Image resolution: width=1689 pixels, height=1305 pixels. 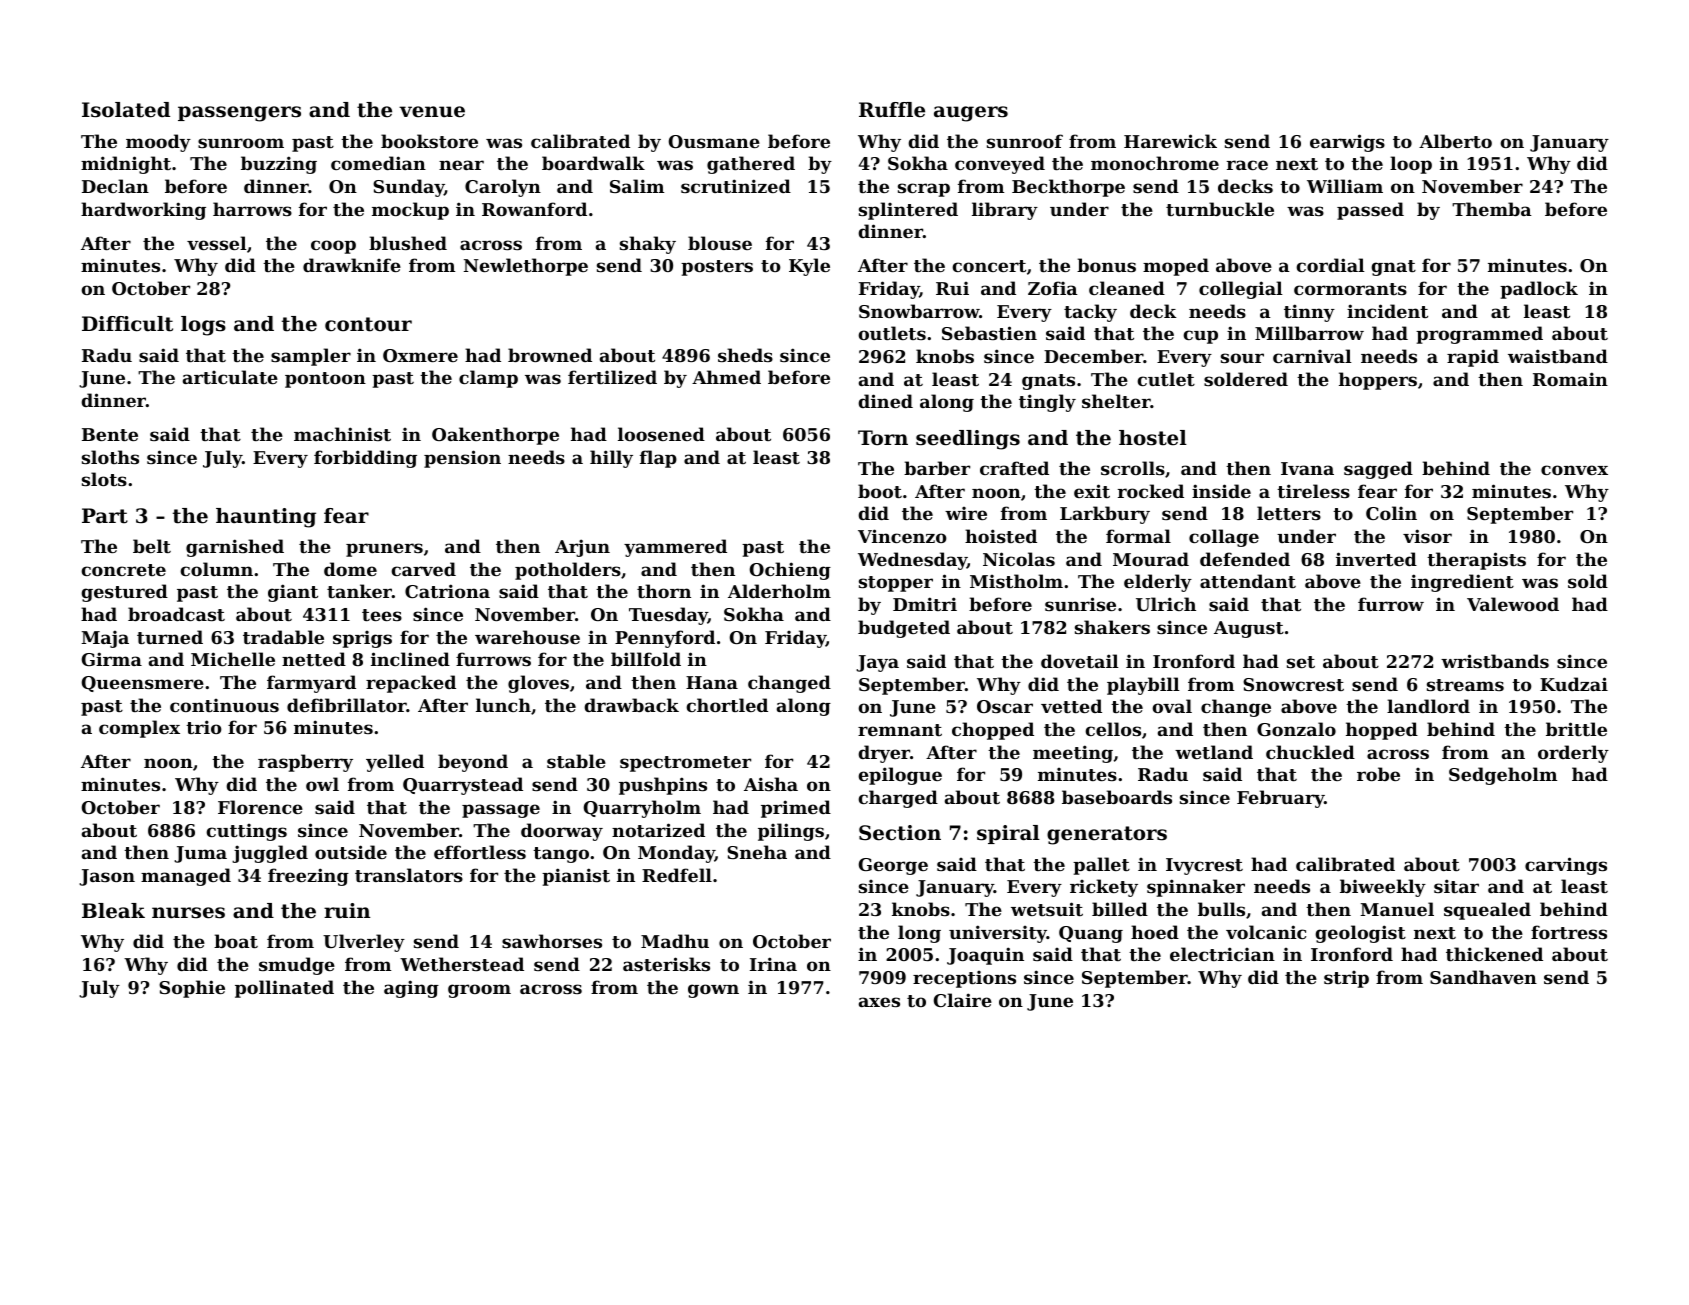 I want to click on William, so click(x=1345, y=186).
